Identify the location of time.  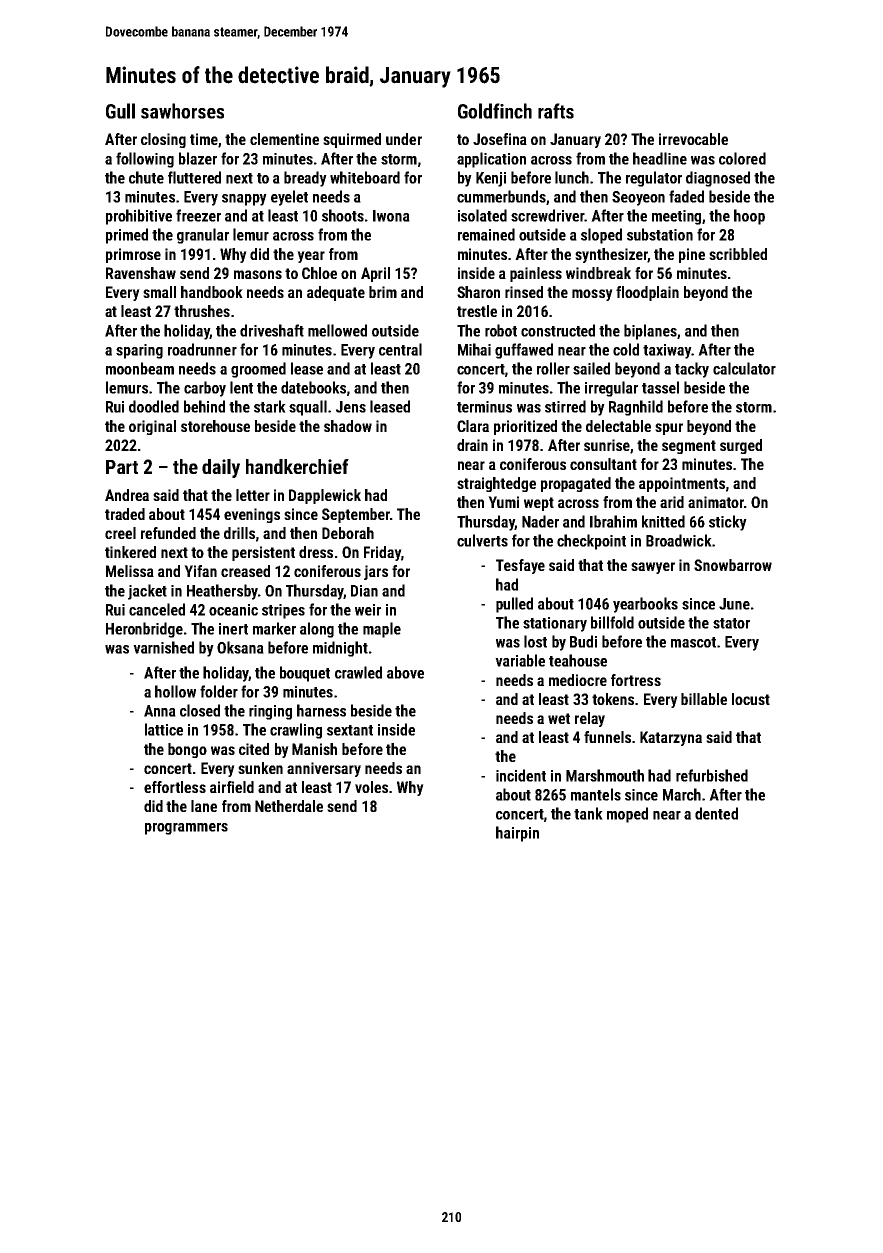
(204, 139).
